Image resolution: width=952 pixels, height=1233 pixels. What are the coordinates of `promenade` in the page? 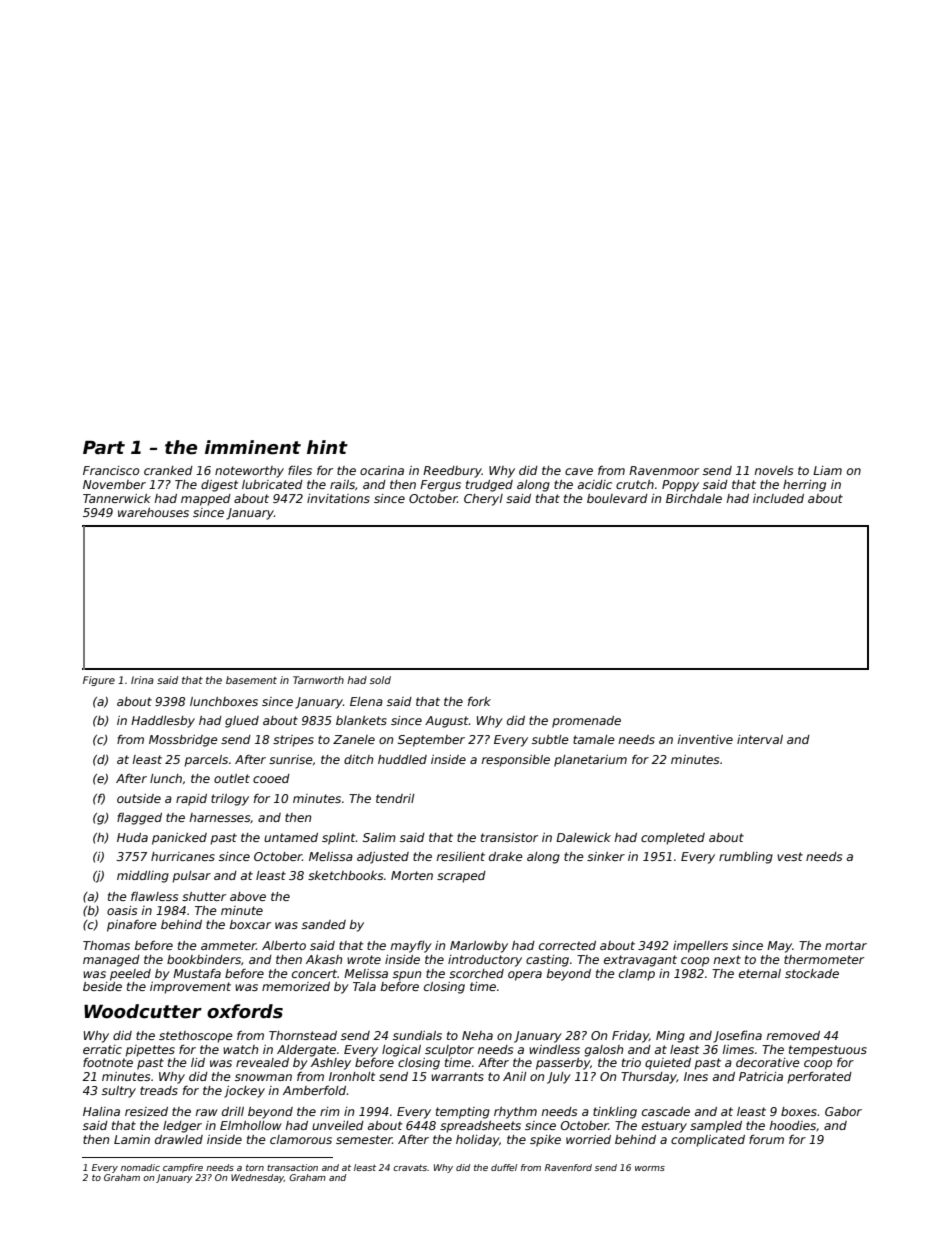 It's located at (586, 722).
